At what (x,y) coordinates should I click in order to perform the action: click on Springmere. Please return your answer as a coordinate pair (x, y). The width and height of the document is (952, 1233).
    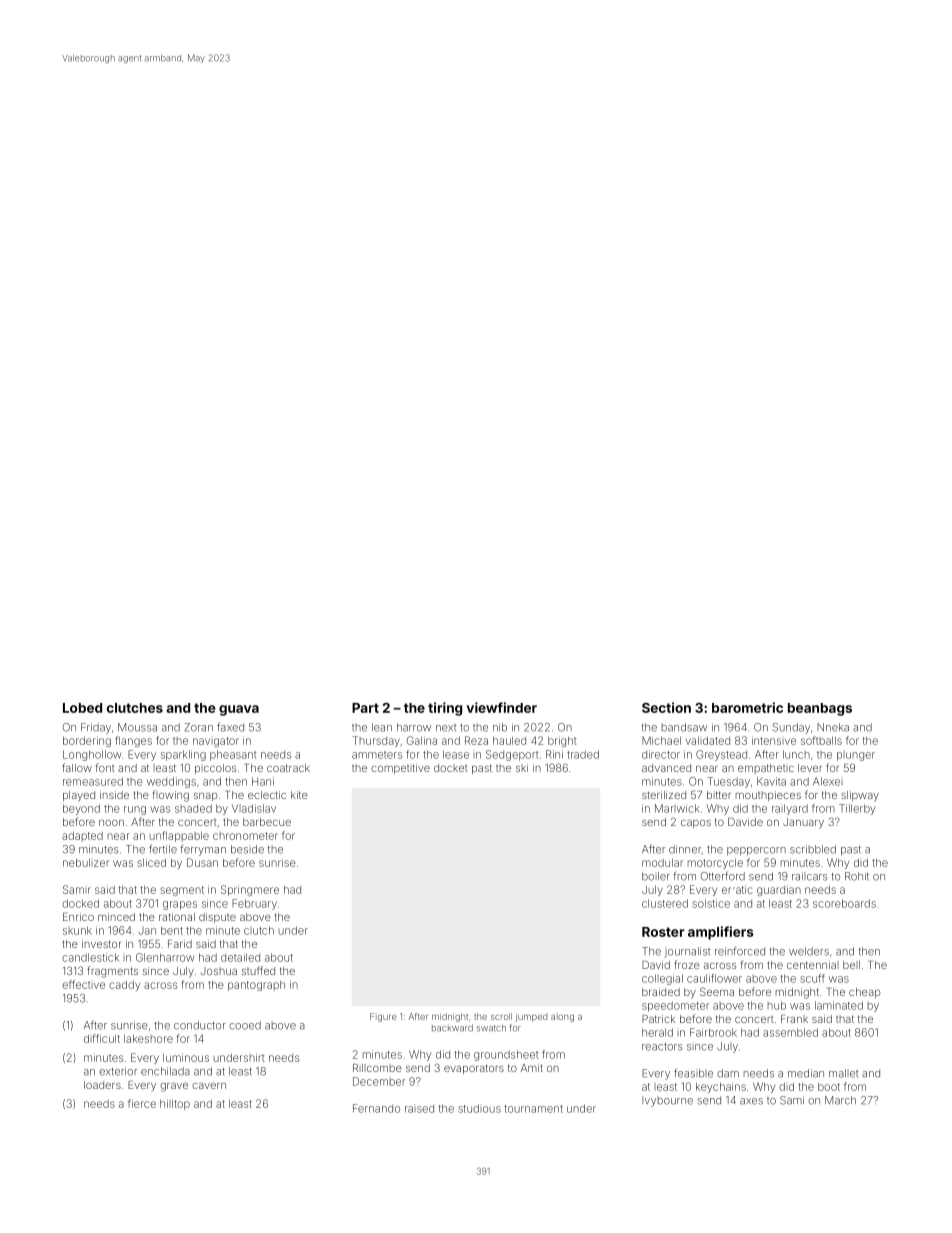
    Looking at the image, I should click on (250, 890).
